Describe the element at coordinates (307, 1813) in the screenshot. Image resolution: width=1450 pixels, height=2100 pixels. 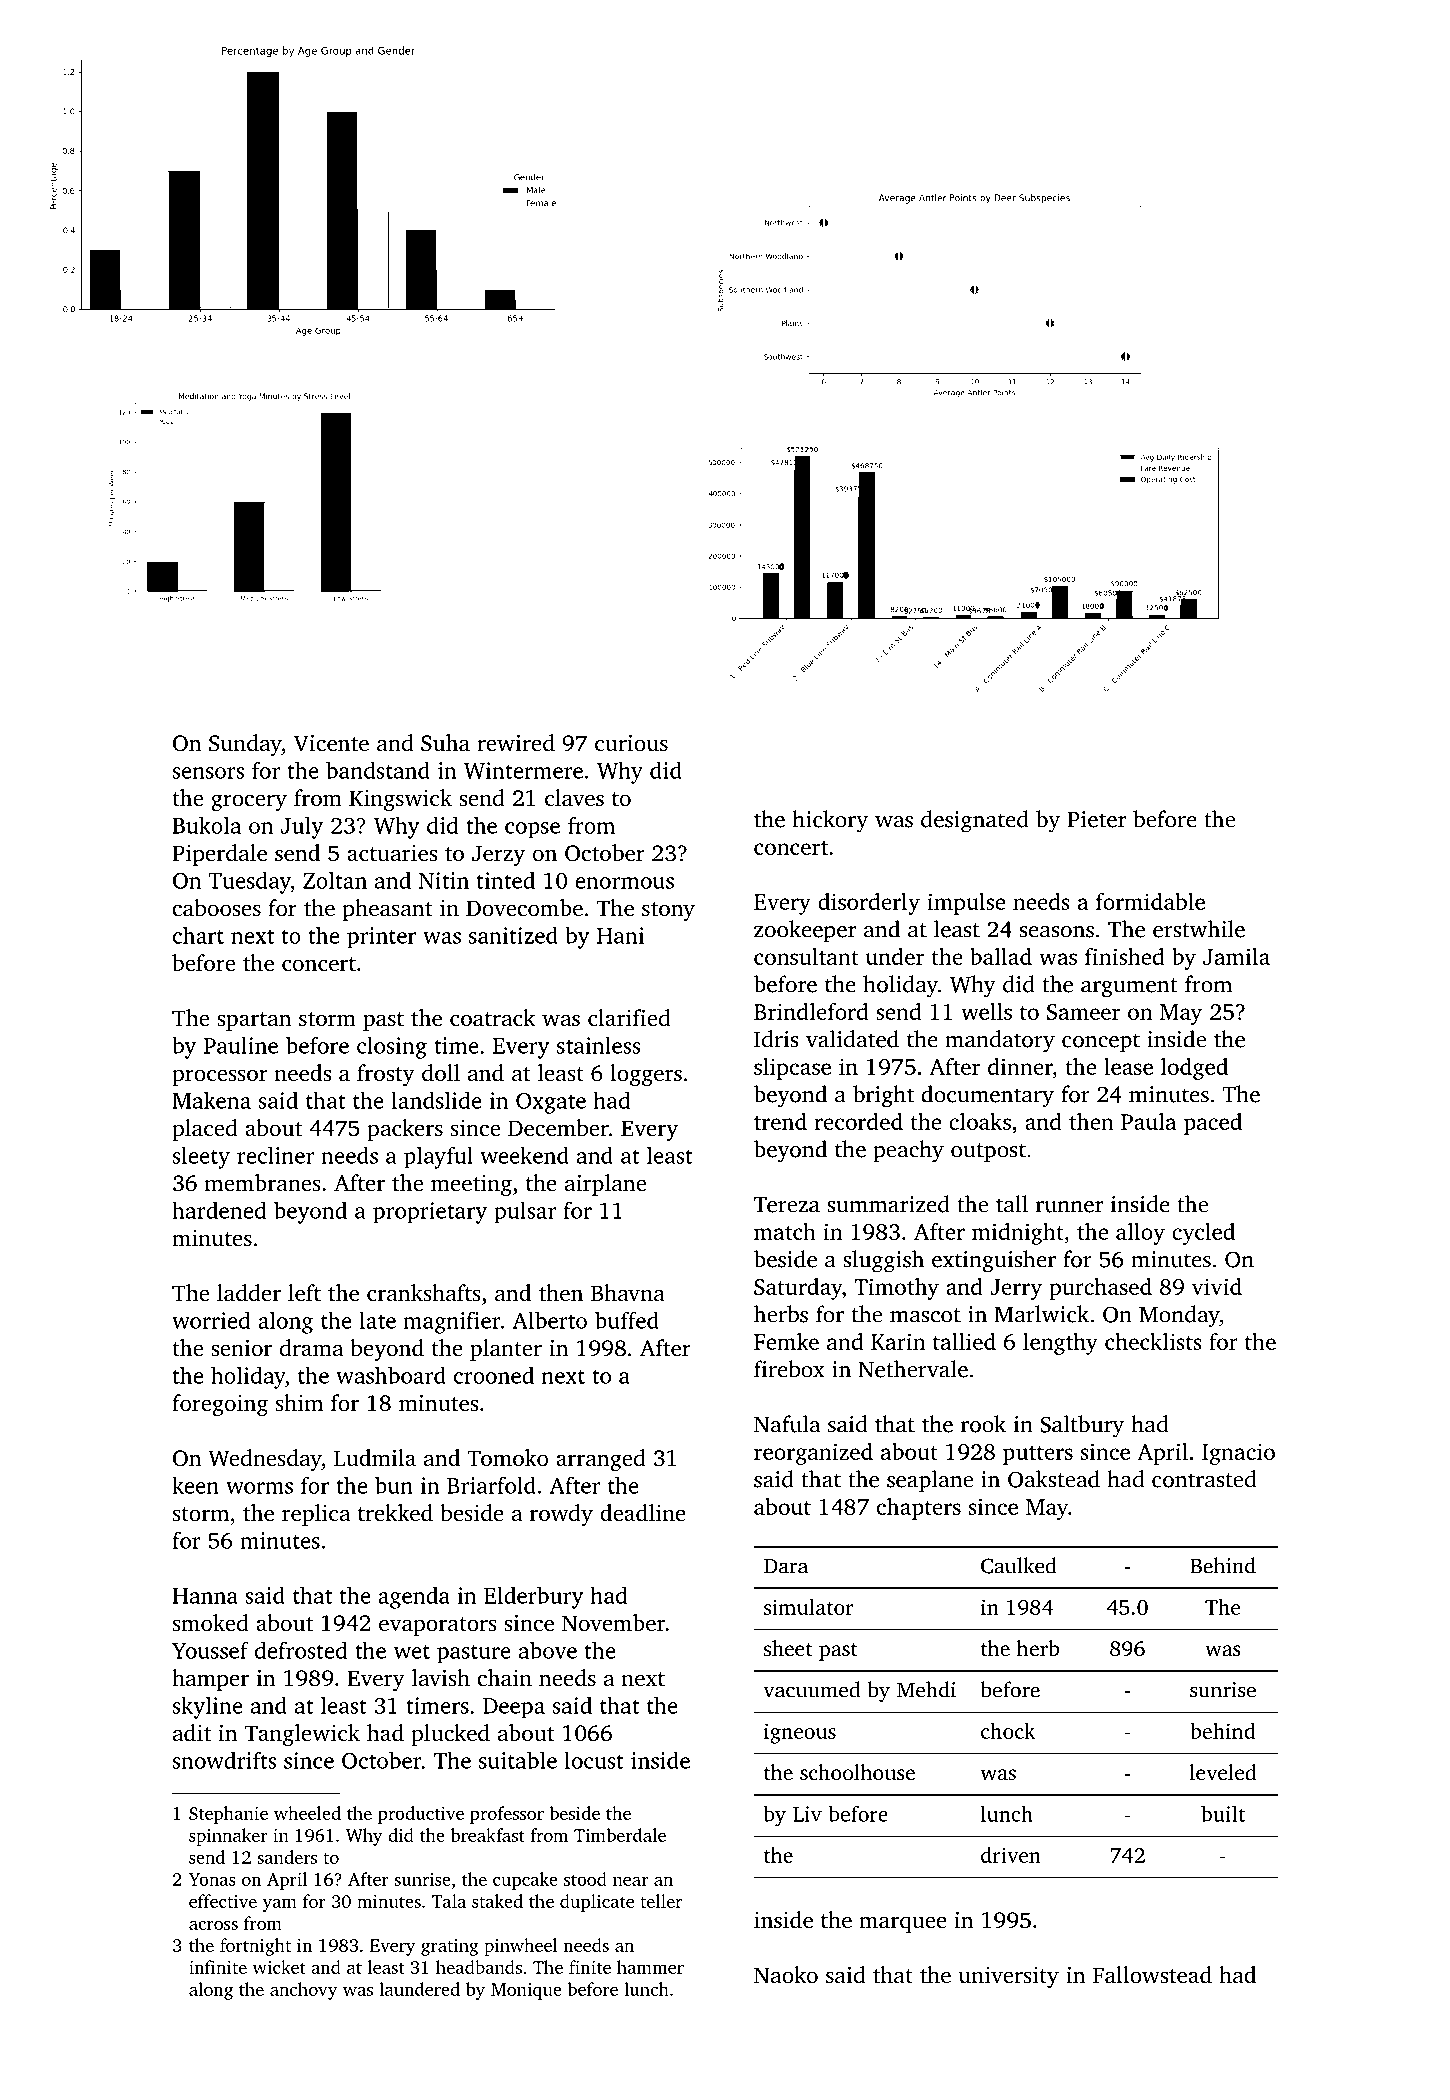
I see `wheeled` at that location.
